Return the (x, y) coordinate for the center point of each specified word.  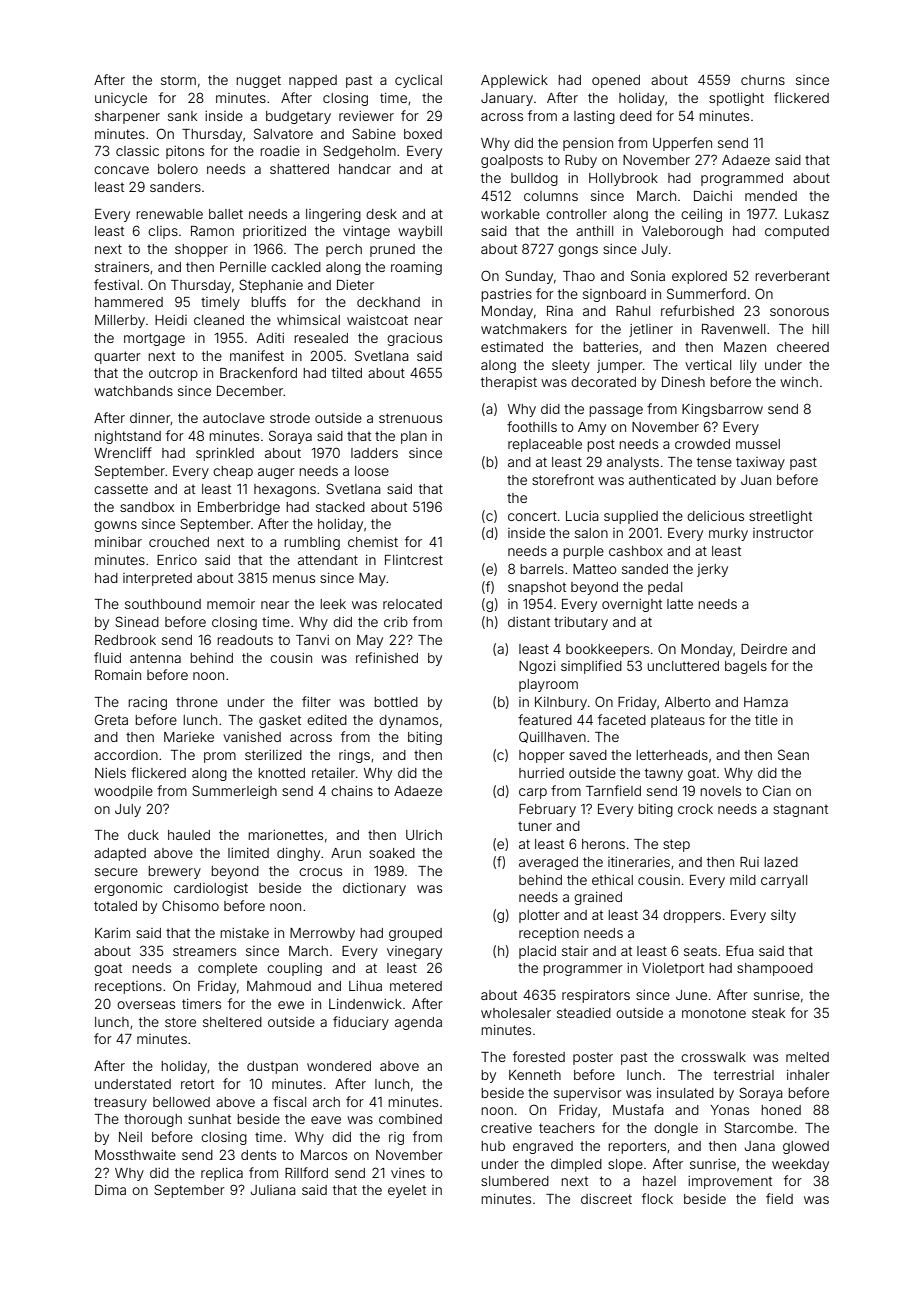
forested (539, 1056)
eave (326, 1120)
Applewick (514, 81)
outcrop (173, 374)
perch (344, 250)
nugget (258, 81)
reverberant (792, 276)
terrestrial (744, 1075)
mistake (244, 933)
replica (222, 1174)
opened (616, 81)
